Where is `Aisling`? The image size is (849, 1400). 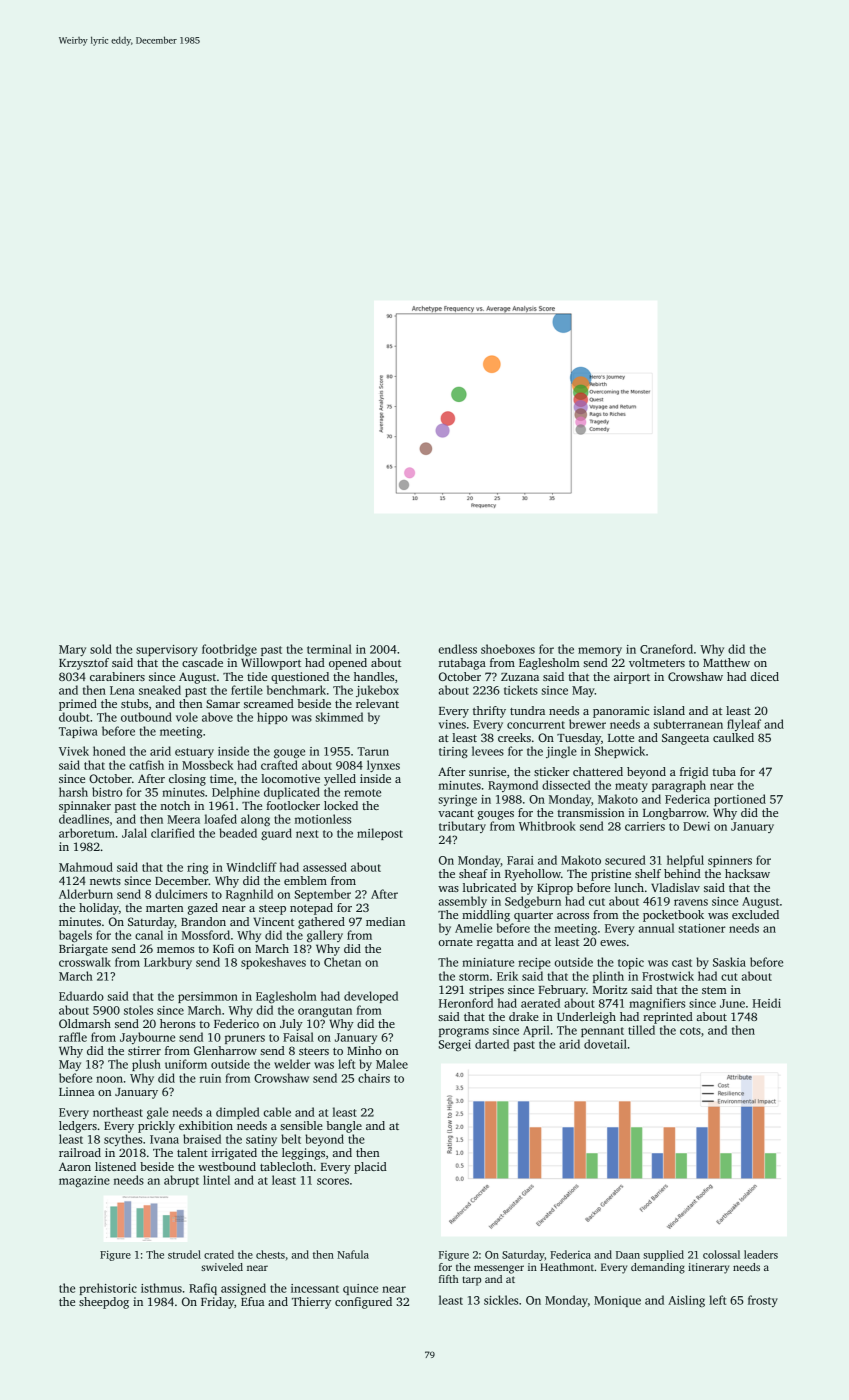 Aisling is located at coordinates (686, 1301).
